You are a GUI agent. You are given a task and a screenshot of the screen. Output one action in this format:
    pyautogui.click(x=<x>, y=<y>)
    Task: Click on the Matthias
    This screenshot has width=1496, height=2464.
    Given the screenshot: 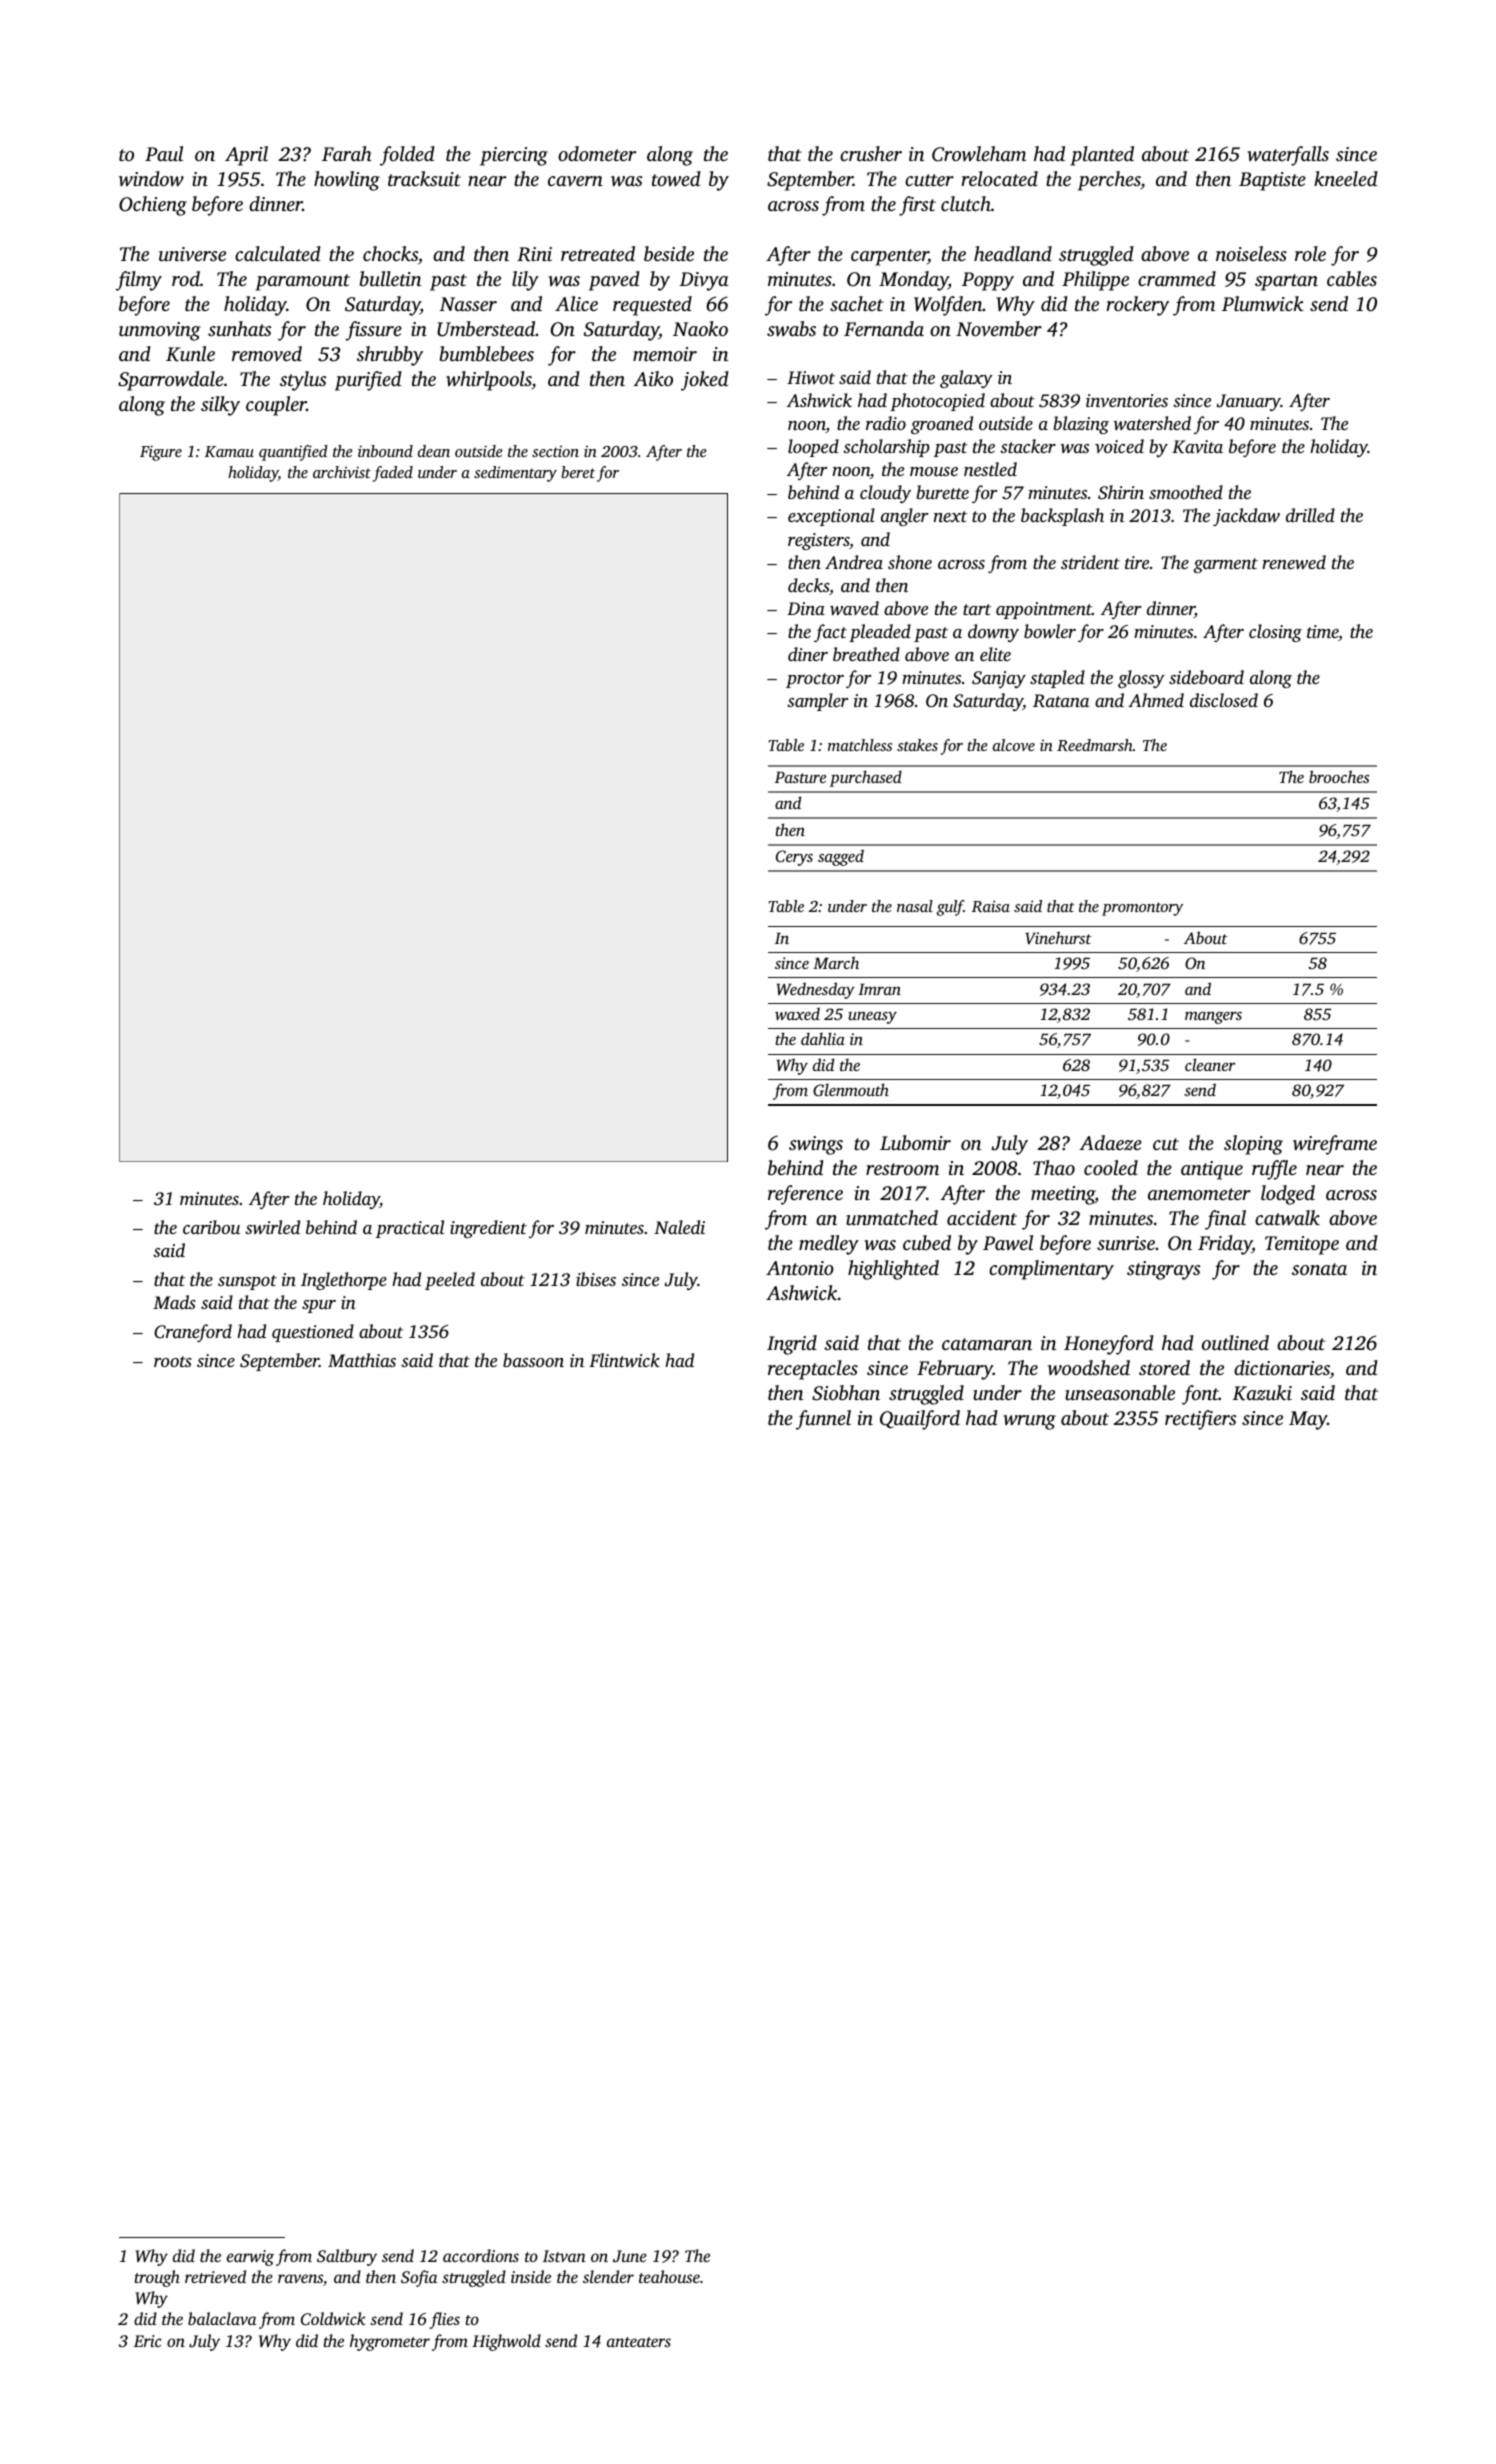 What is the action you would take?
    pyautogui.click(x=362, y=1360)
